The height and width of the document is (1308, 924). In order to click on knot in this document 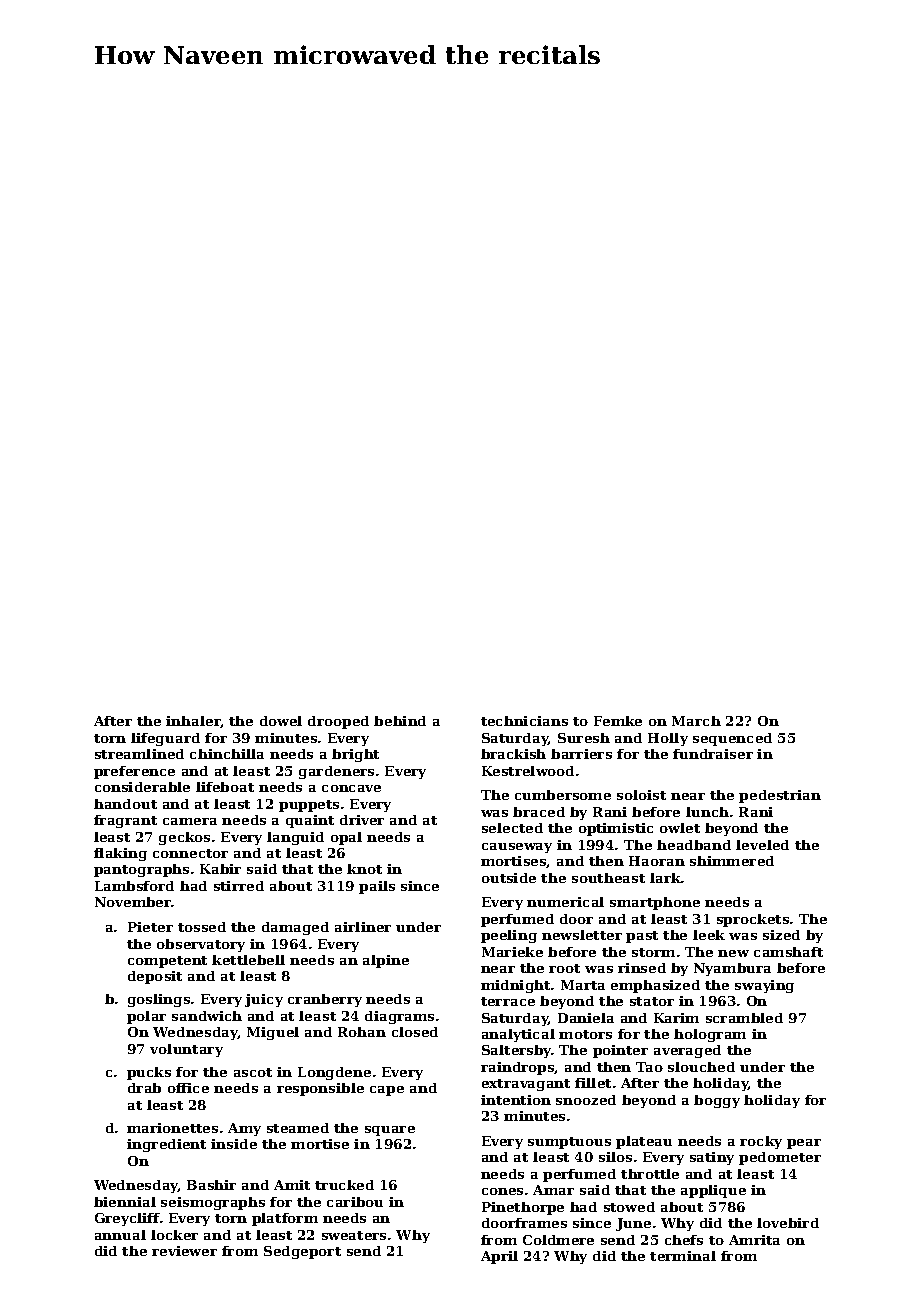, I will do `click(364, 869)`.
